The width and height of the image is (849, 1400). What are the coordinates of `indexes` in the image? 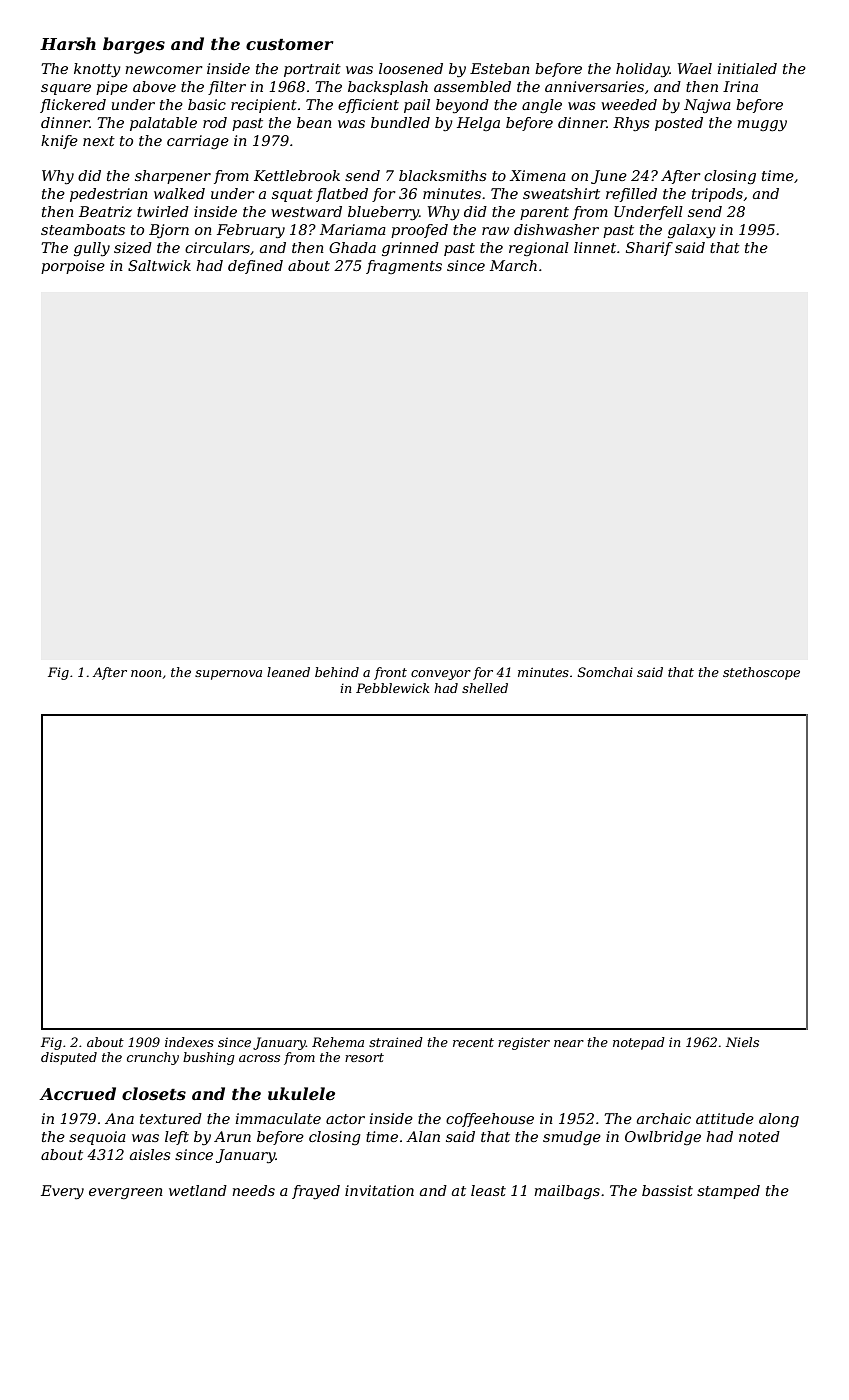 It's located at (189, 1042).
